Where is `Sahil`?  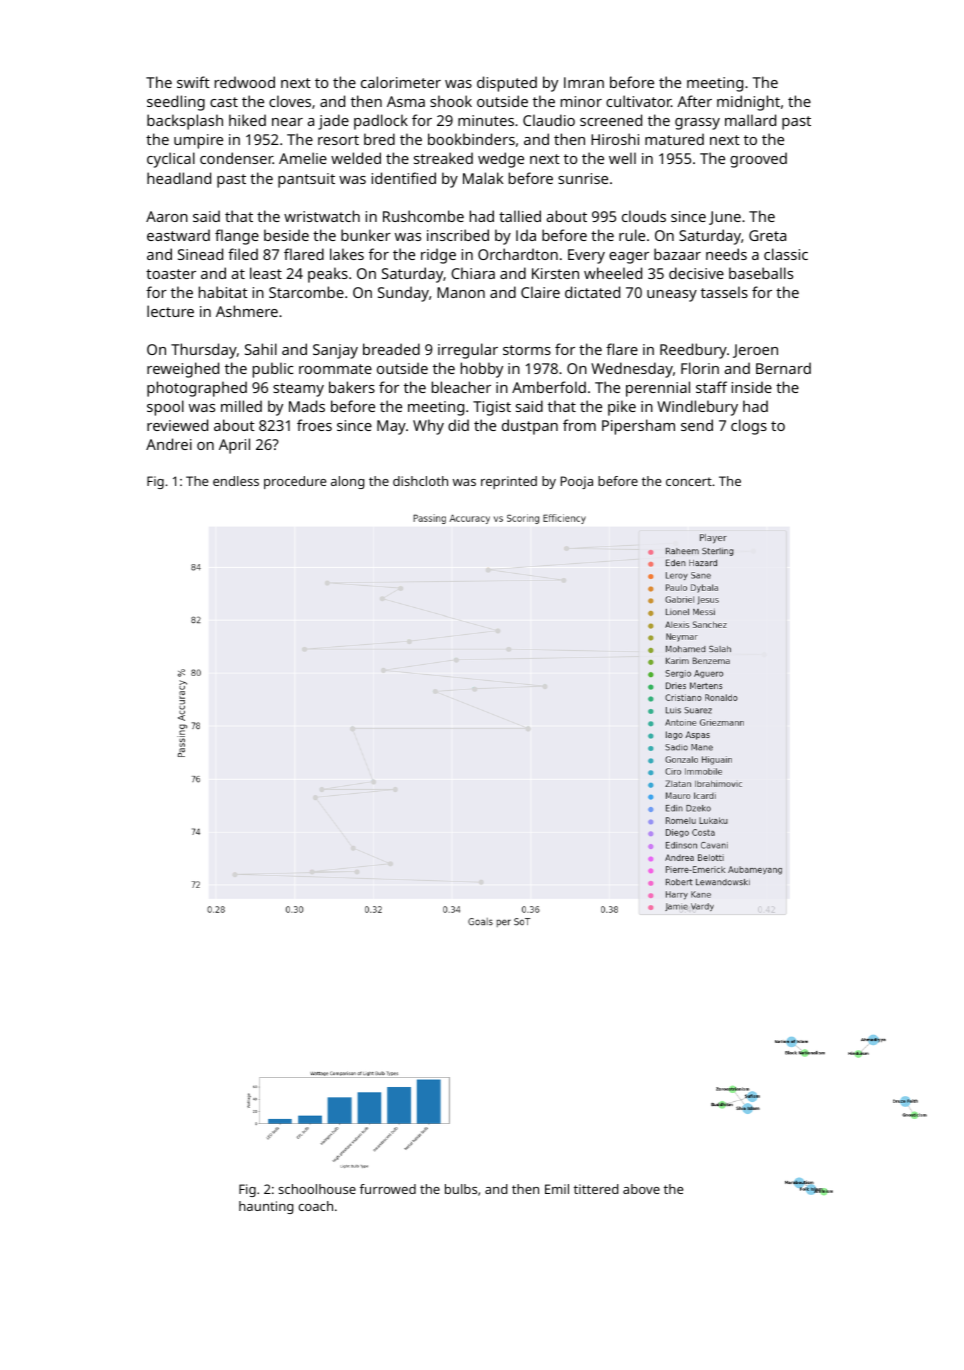
Sahil is located at coordinates (261, 349).
